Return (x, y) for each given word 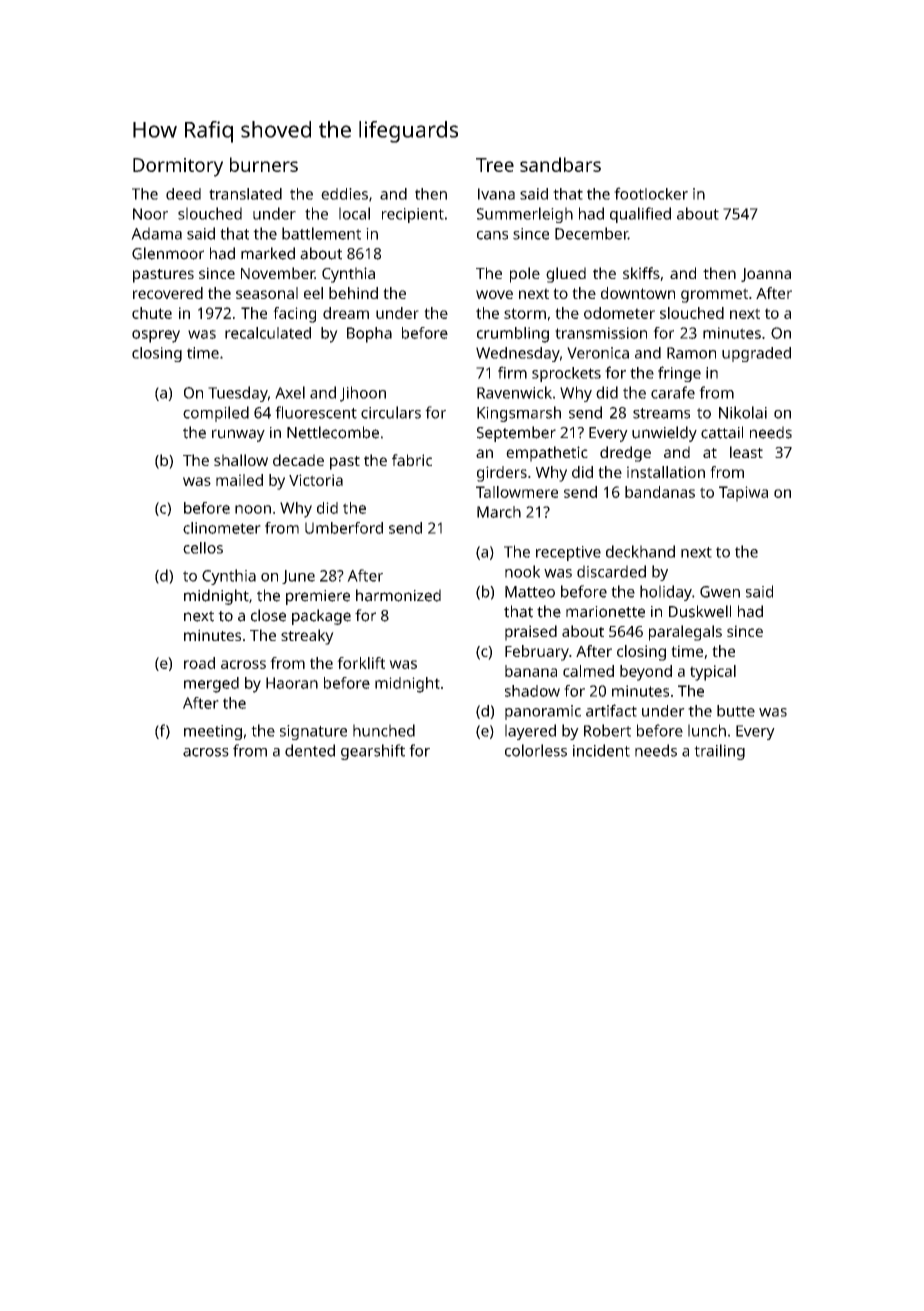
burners (264, 164)
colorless (536, 750)
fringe (679, 374)
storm (525, 313)
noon (253, 509)
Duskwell (700, 611)
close (268, 615)
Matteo (530, 592)
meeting (213, 732)
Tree (495, 165)
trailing (719, 752)
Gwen (720, 592)
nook (522, 571)
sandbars (560, 164)
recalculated (268, 333)
